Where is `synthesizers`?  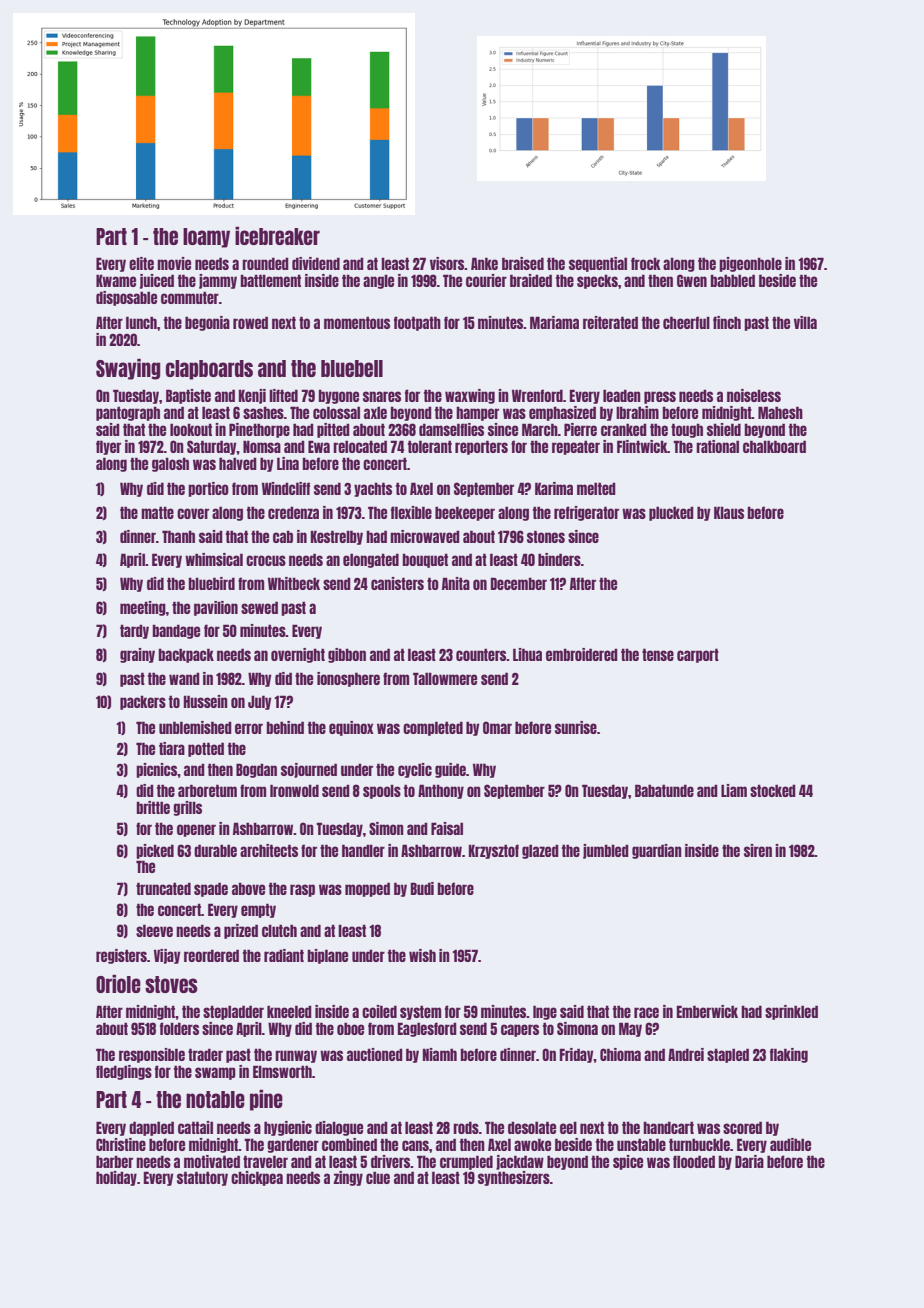
synthesizers is located at coordinates (514, 1178).
